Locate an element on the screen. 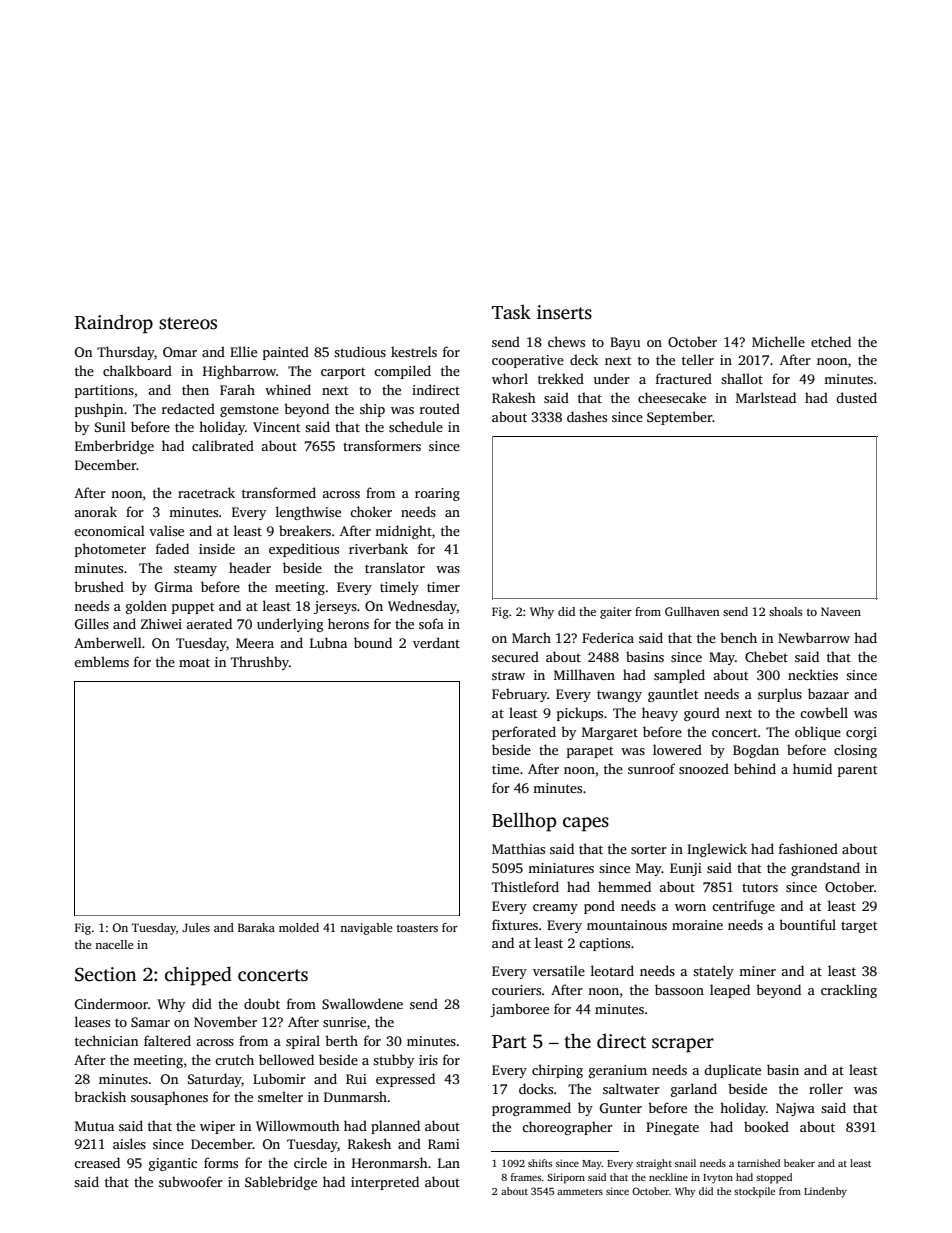 The width and height of the screenshot is (952, 1233). Swallowdene is located at coordinates (362, 1003).
